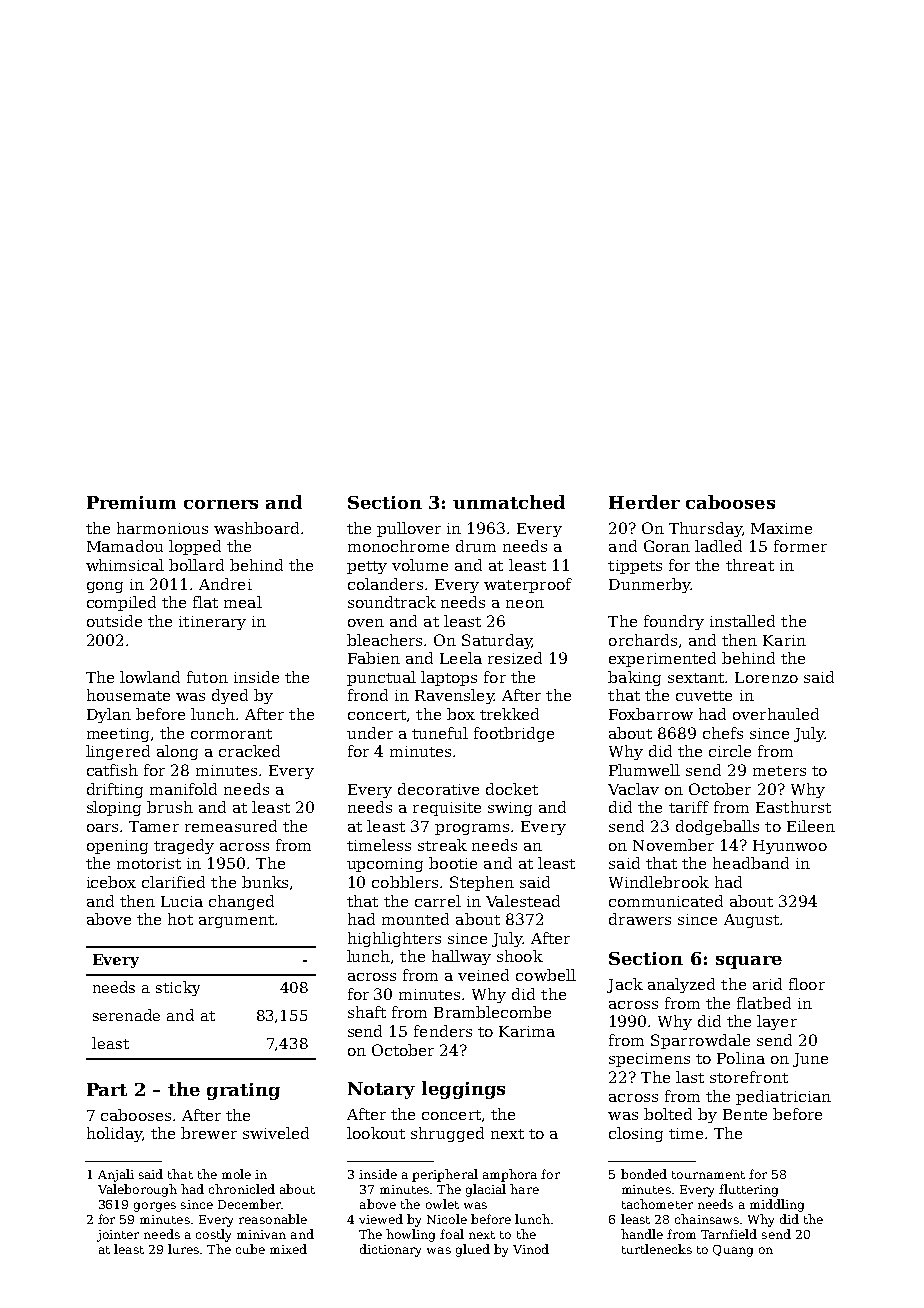 Image resolution: width=924 pixels, height=1308 pixels. I want to click on mixed, so click(288, 1249).
